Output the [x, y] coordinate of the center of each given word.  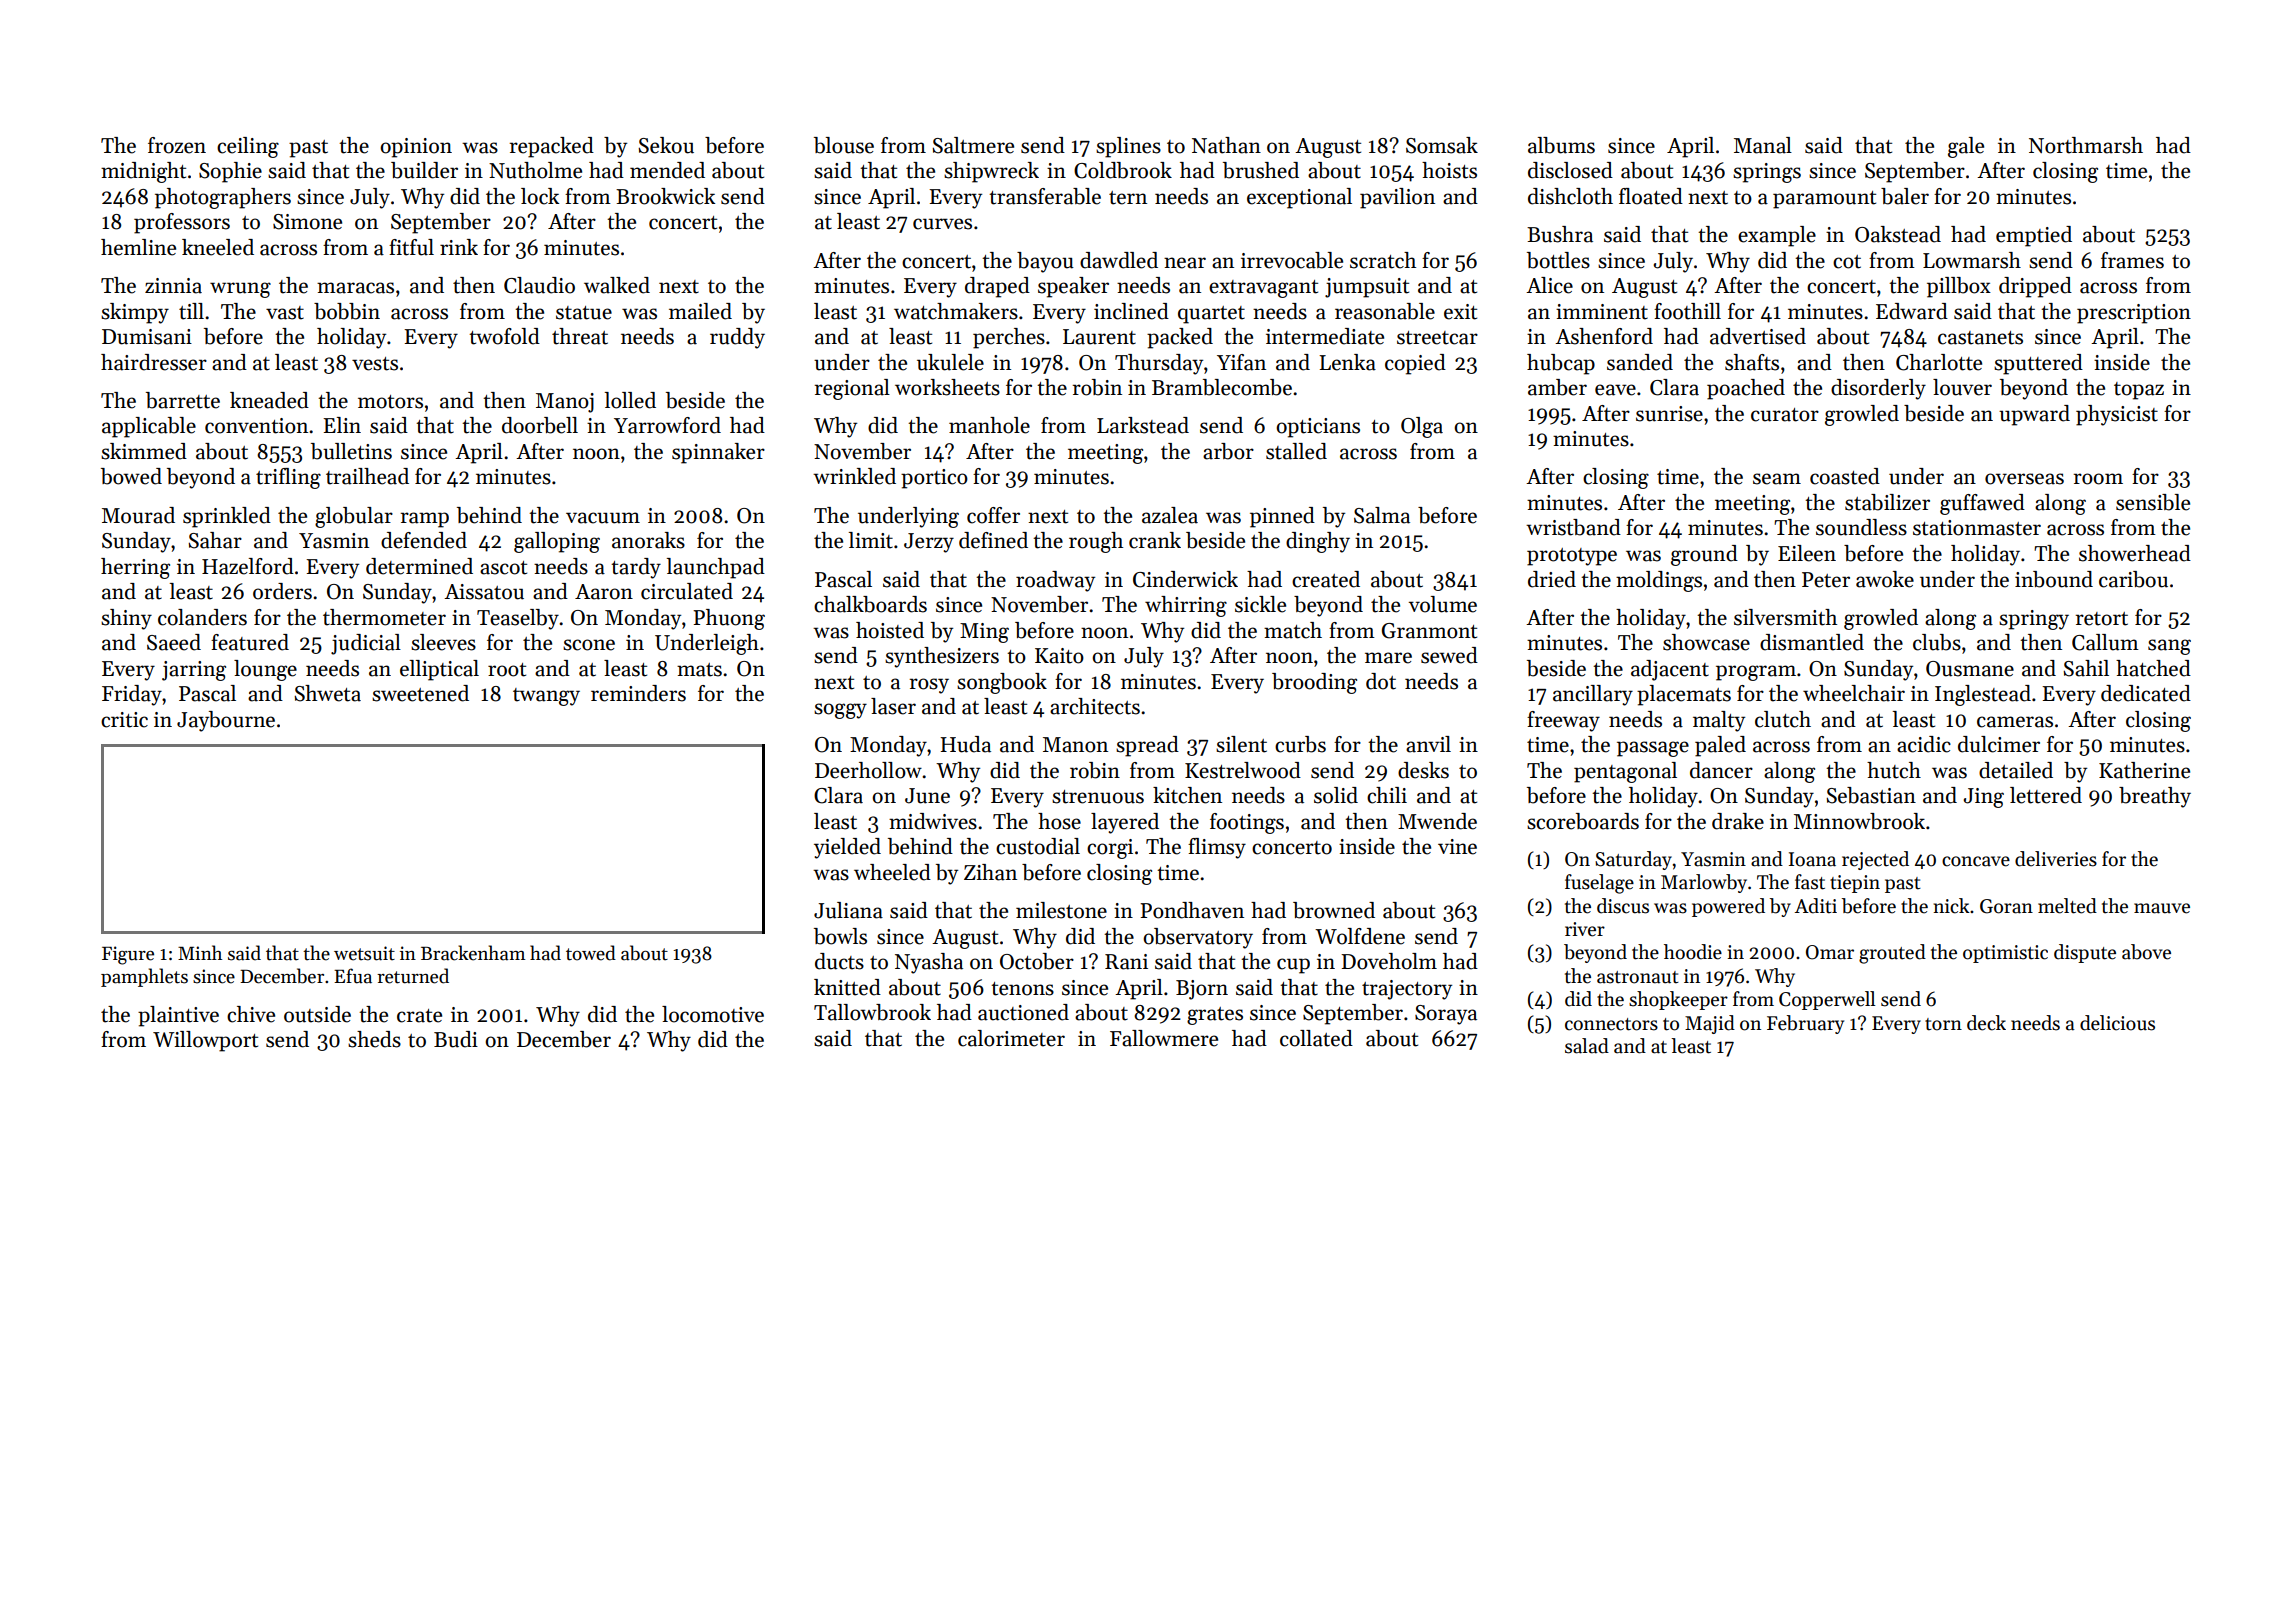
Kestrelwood [1243, 770]
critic [124, 720]
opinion [416, 148]
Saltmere [973, 145]
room [2098, 479]
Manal [1763, 145]
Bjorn [1202, 990]
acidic [1924, 744]
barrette [183, 400]
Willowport [205, 1041]
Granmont [1429, 631]
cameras [2015, 722]
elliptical [439, 670]
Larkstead [1143, 425]
